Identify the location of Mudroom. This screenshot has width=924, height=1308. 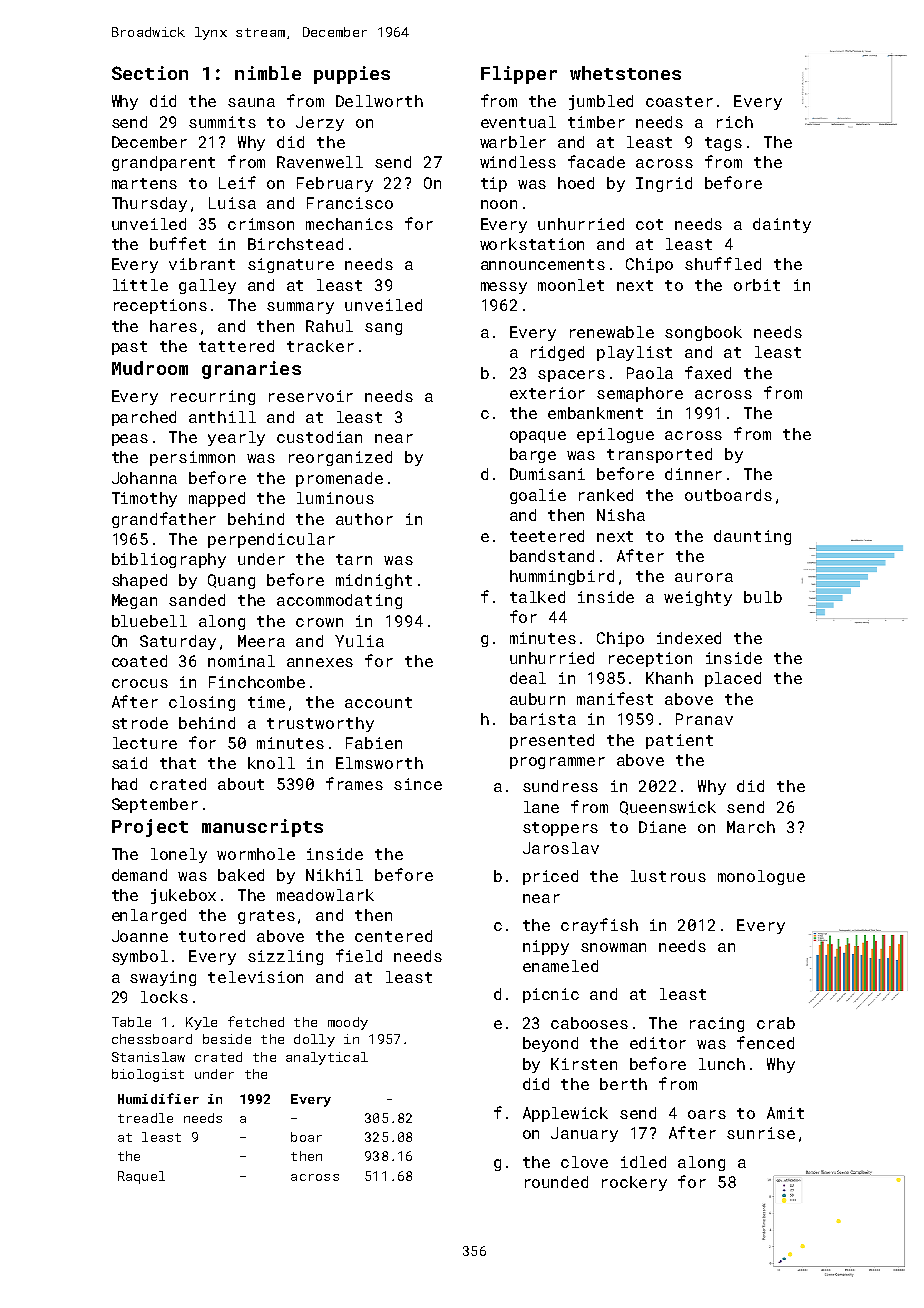
(150, 368).
